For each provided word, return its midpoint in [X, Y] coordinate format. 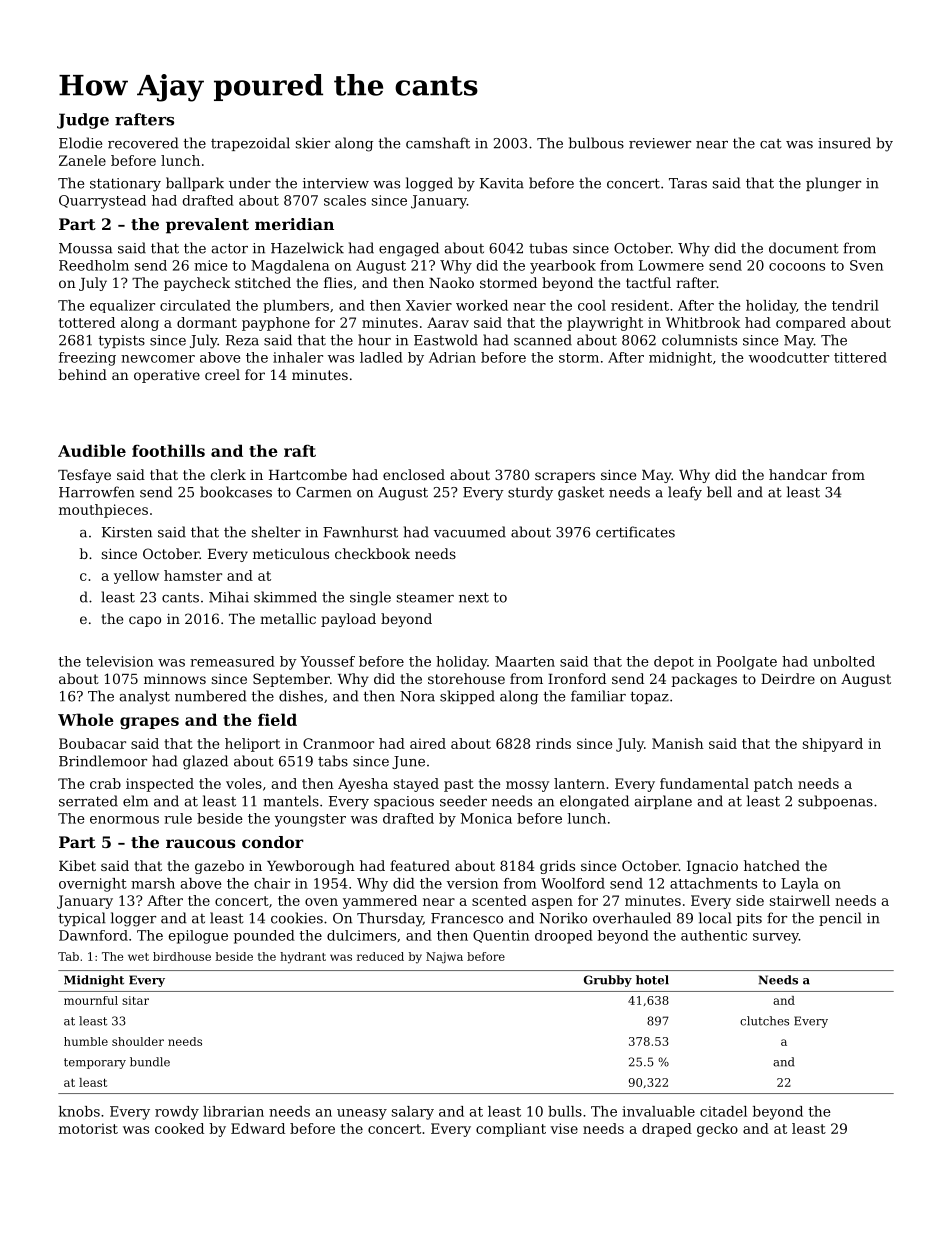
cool [592, 305]
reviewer [660, 143]
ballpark [195, 184]
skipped [467, 697]
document [804, 248]
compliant [511, 1130]
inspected [160, 785]
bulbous [596, 143]
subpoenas [835, 802]
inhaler [298, 357]
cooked [179, 1128]
